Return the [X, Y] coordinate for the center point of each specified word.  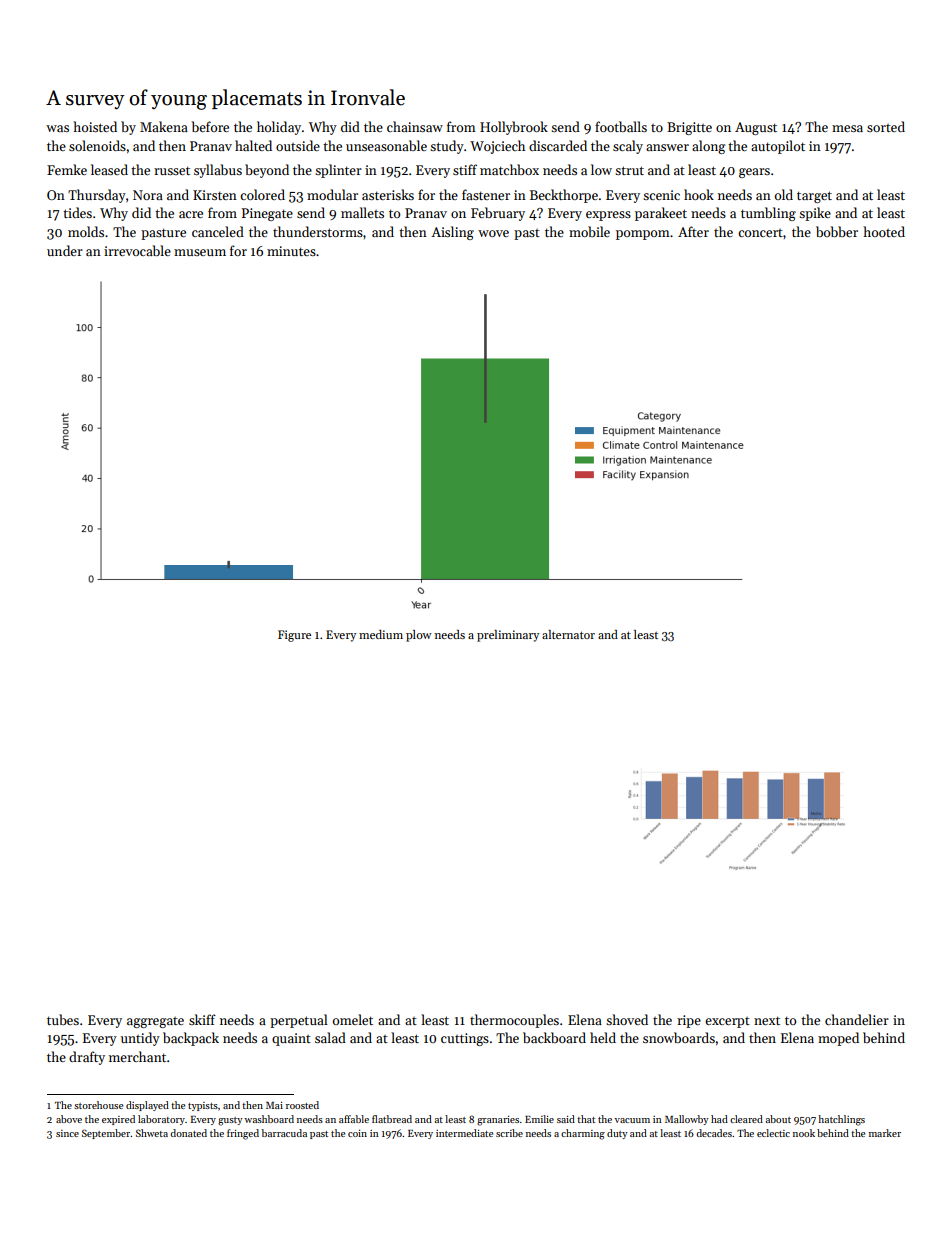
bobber [837, 231]
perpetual [299, 1021]
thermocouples [514, 1021]
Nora [148, 195]
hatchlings [841, 1120]
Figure [294, 636]
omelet [353, 1019]
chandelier [857, 1019]
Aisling [452, 233]
